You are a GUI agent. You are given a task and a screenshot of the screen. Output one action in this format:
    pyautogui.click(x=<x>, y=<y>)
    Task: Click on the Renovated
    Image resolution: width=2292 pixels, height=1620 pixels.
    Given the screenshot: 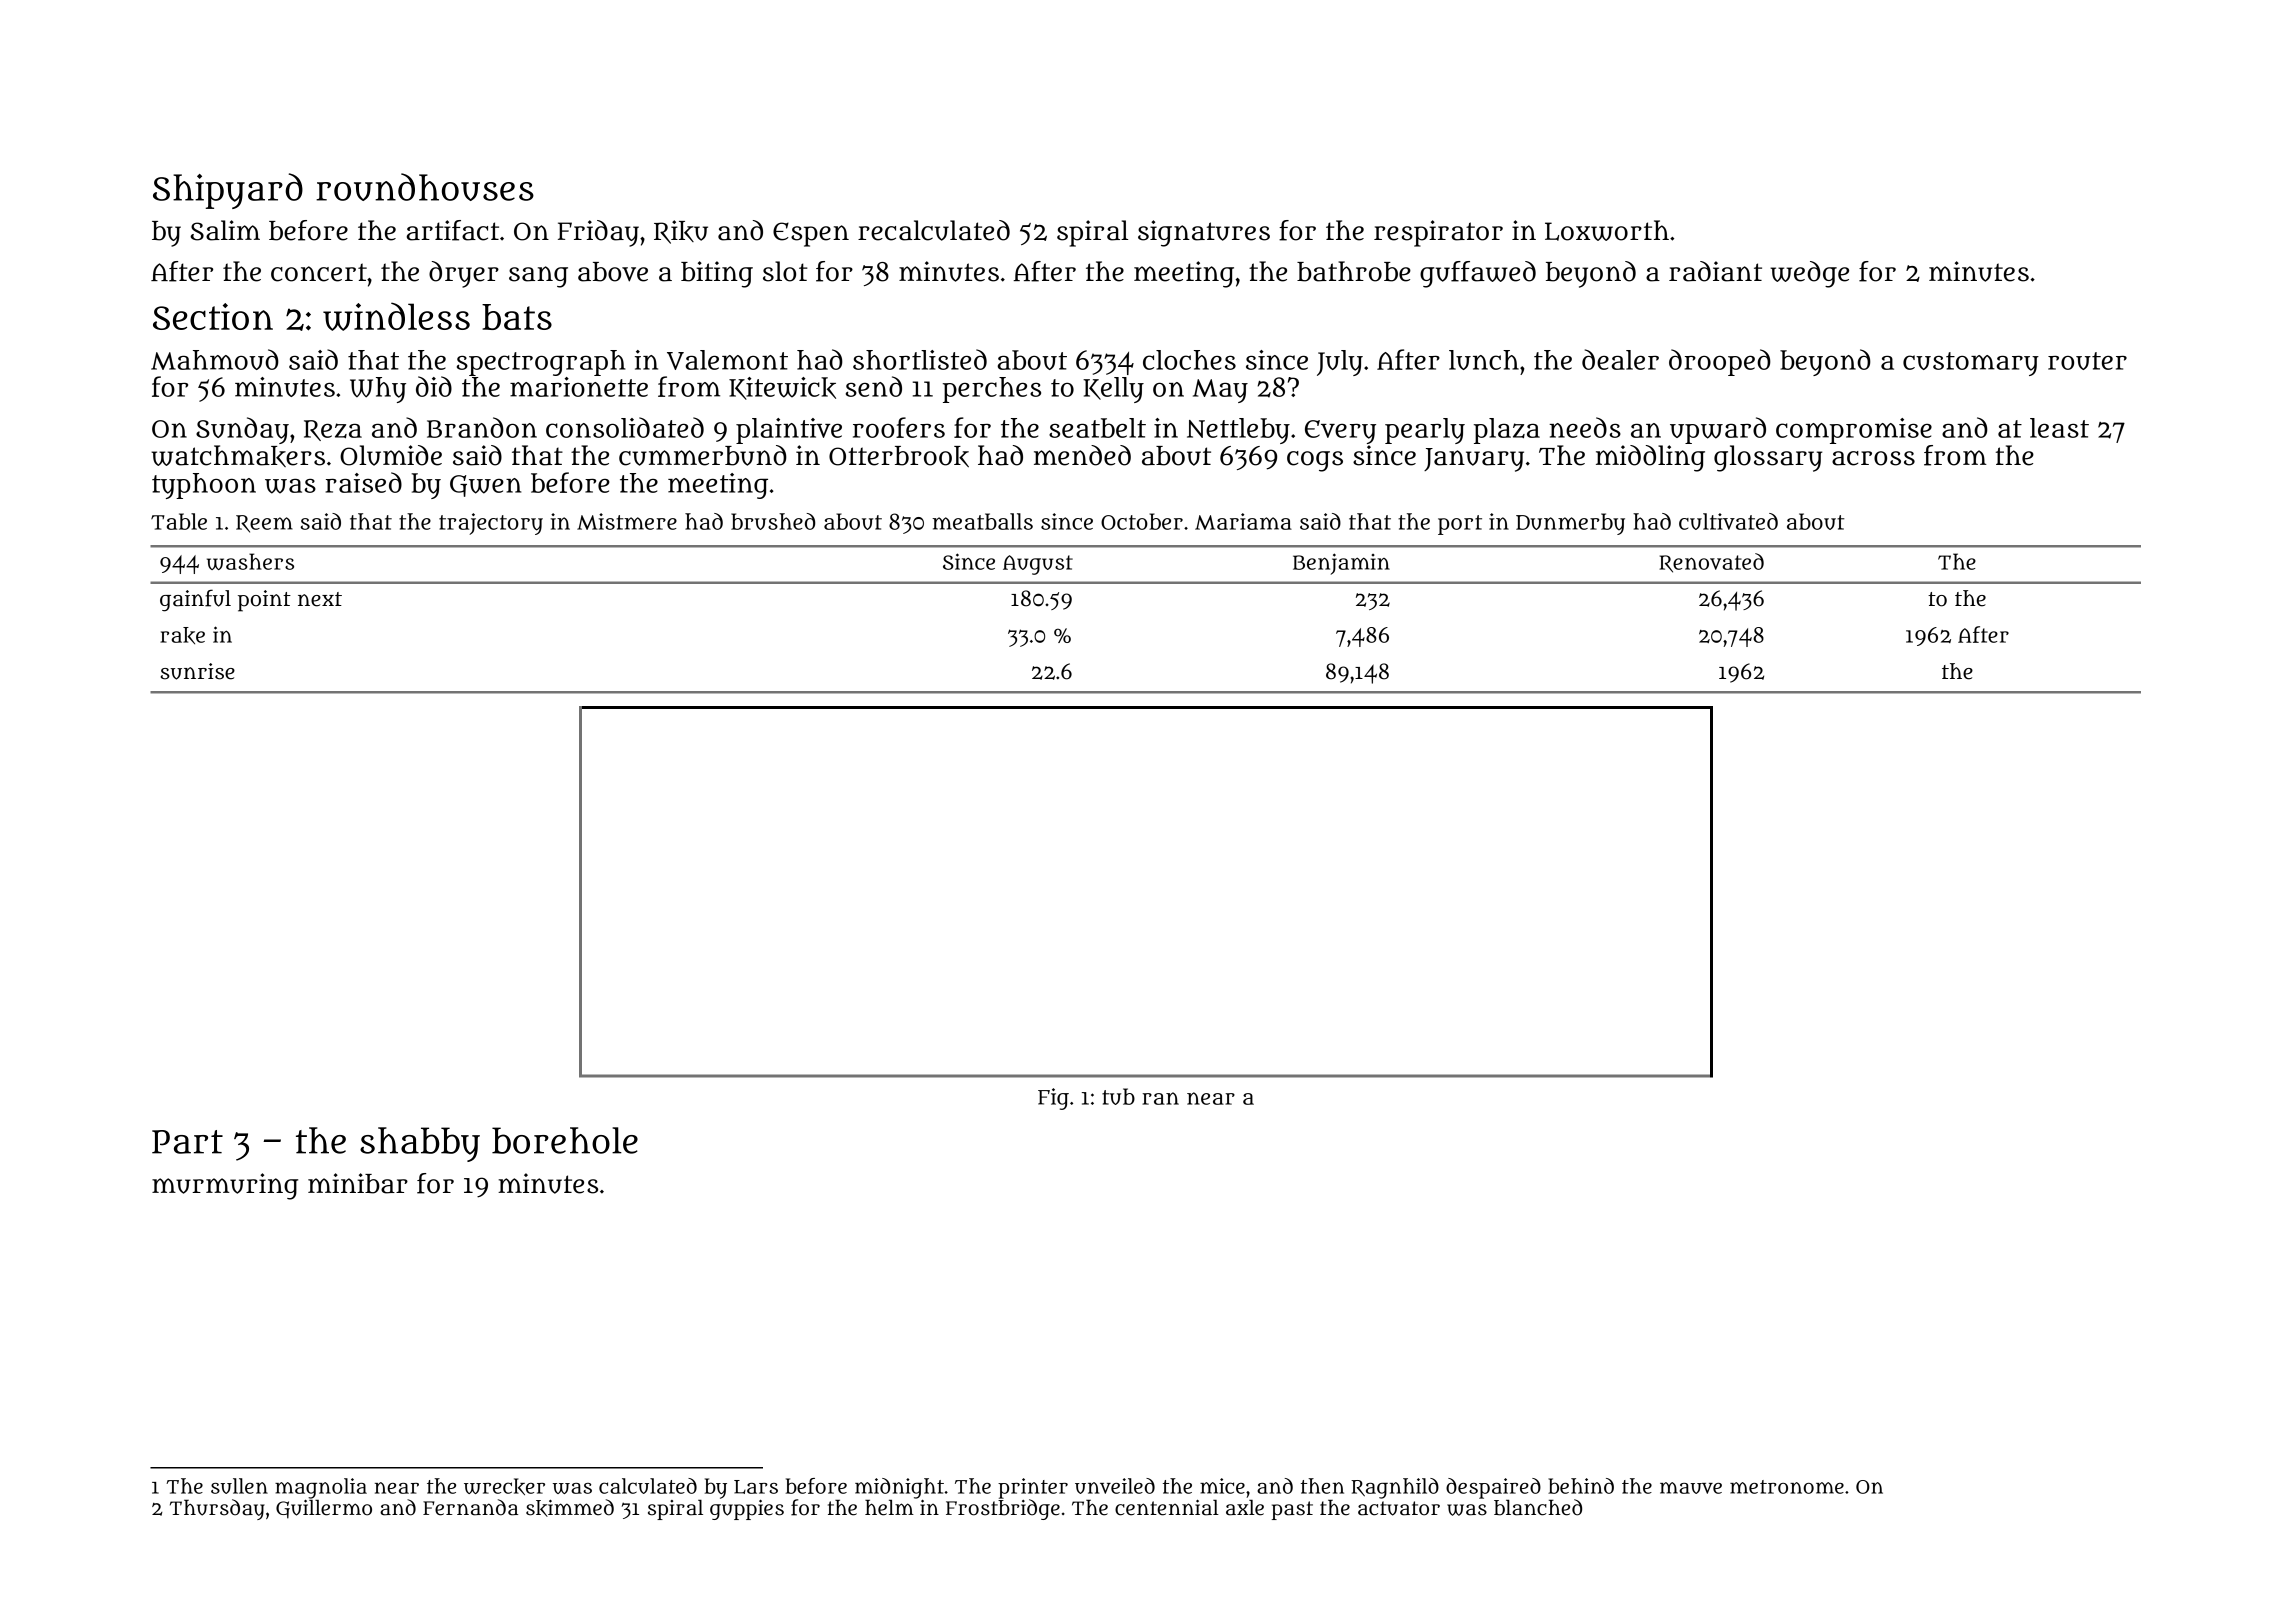 What is the action you would take?
    pyautogui.click(x=1711, y=563)
